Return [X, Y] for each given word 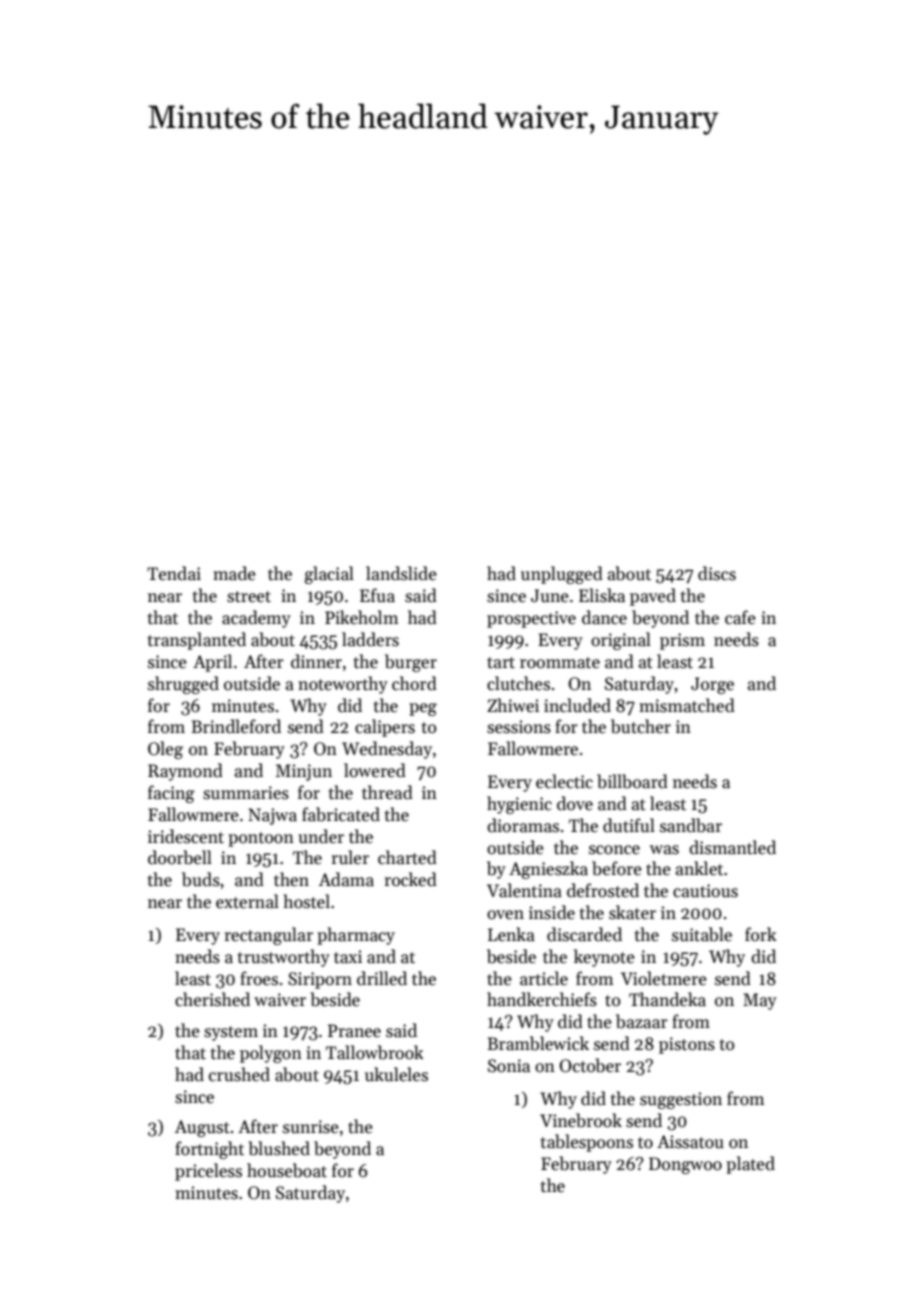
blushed [279, 1148]
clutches [518, 683]
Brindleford [236, 726]
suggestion [681, 1100]
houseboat [287, 1170]
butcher [641, 726]
